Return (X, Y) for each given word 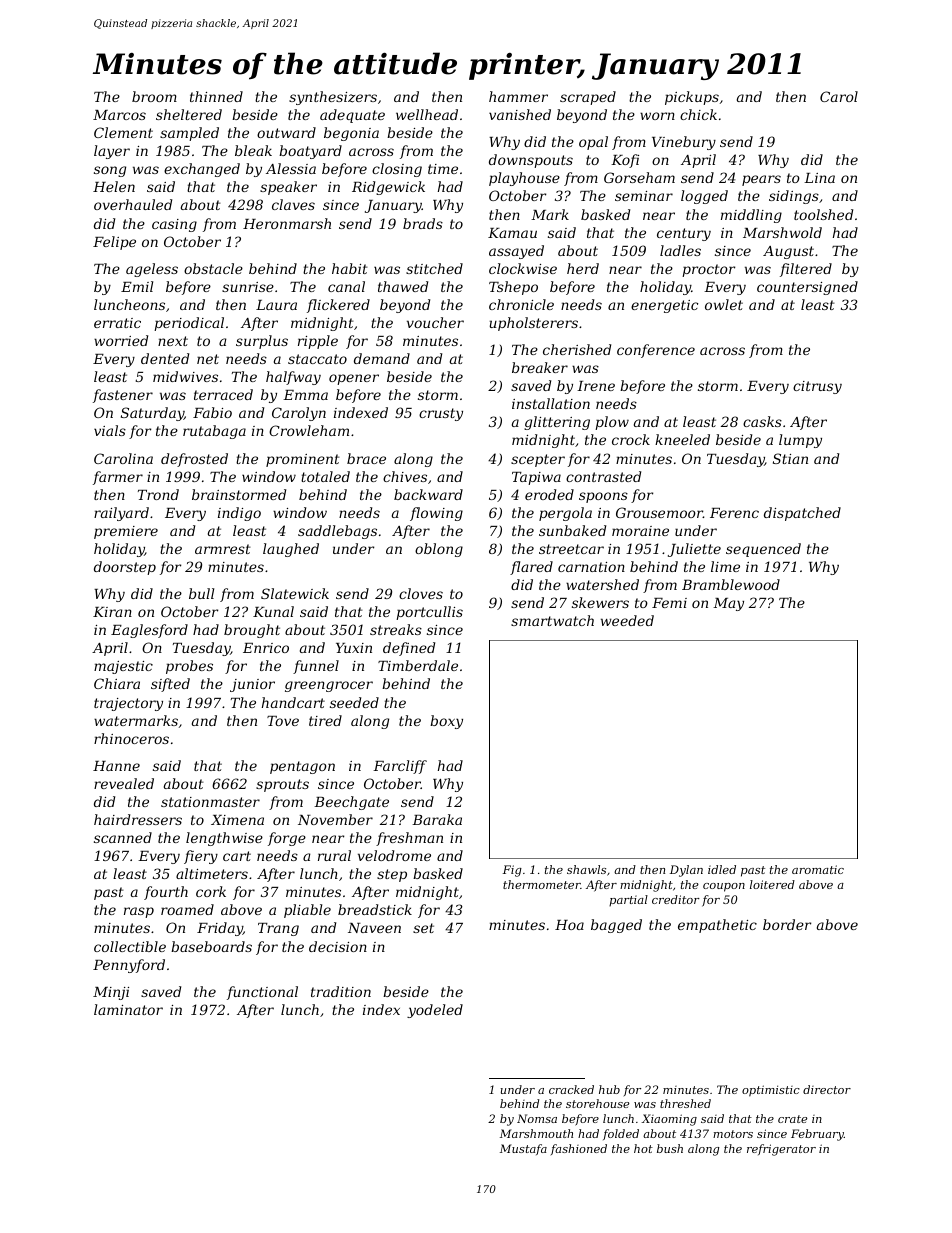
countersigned (807, 288)
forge (287, 839)
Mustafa (523, 1149)
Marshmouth (536, 1133)
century (684, 234)
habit (350, 268)
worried (121, 340)
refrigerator (781, 1150)
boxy (446, 722)
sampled (189, 134)
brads (423, 223)
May (728, 604)
